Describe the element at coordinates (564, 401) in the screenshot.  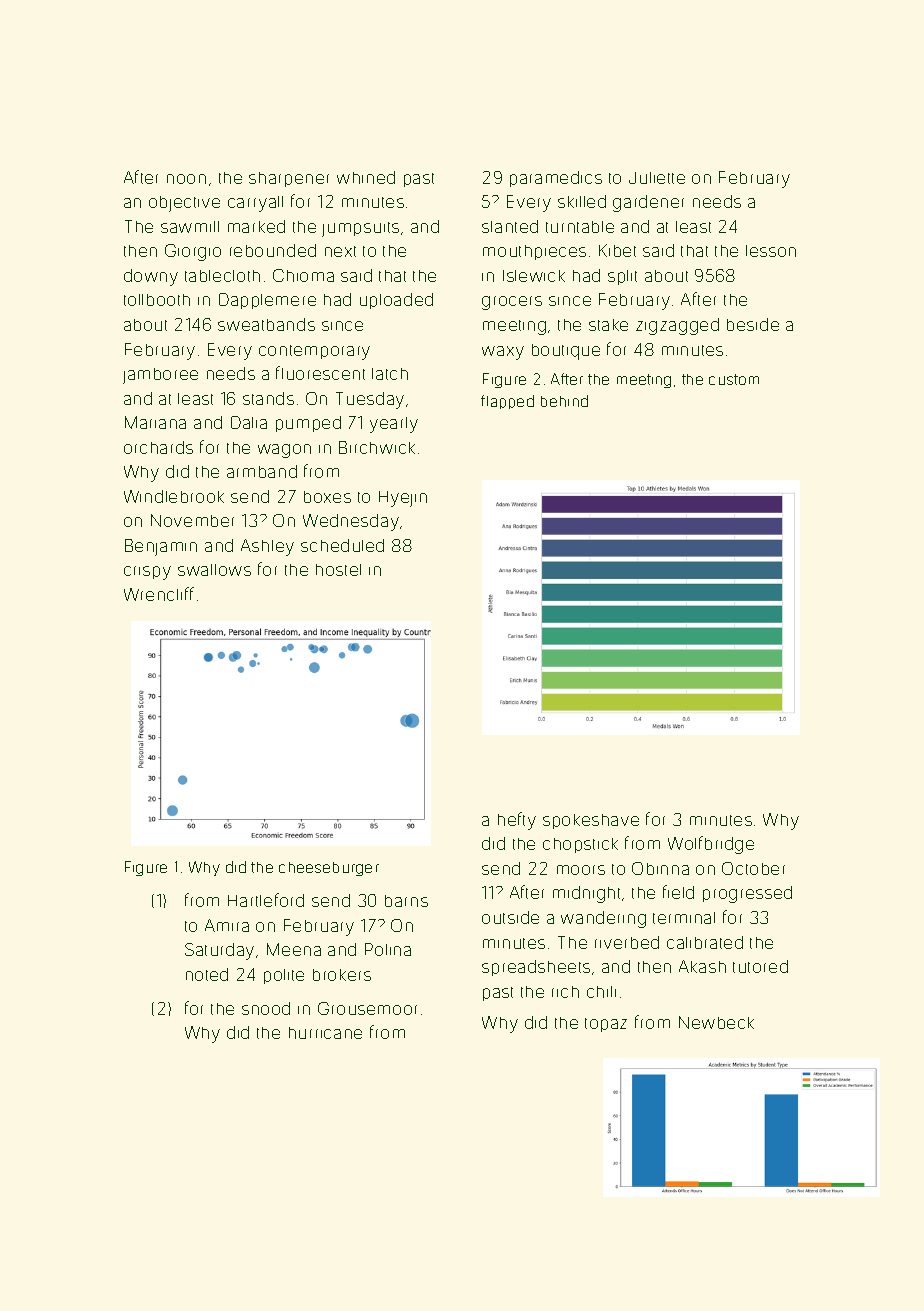
I see `behind` at that location.
